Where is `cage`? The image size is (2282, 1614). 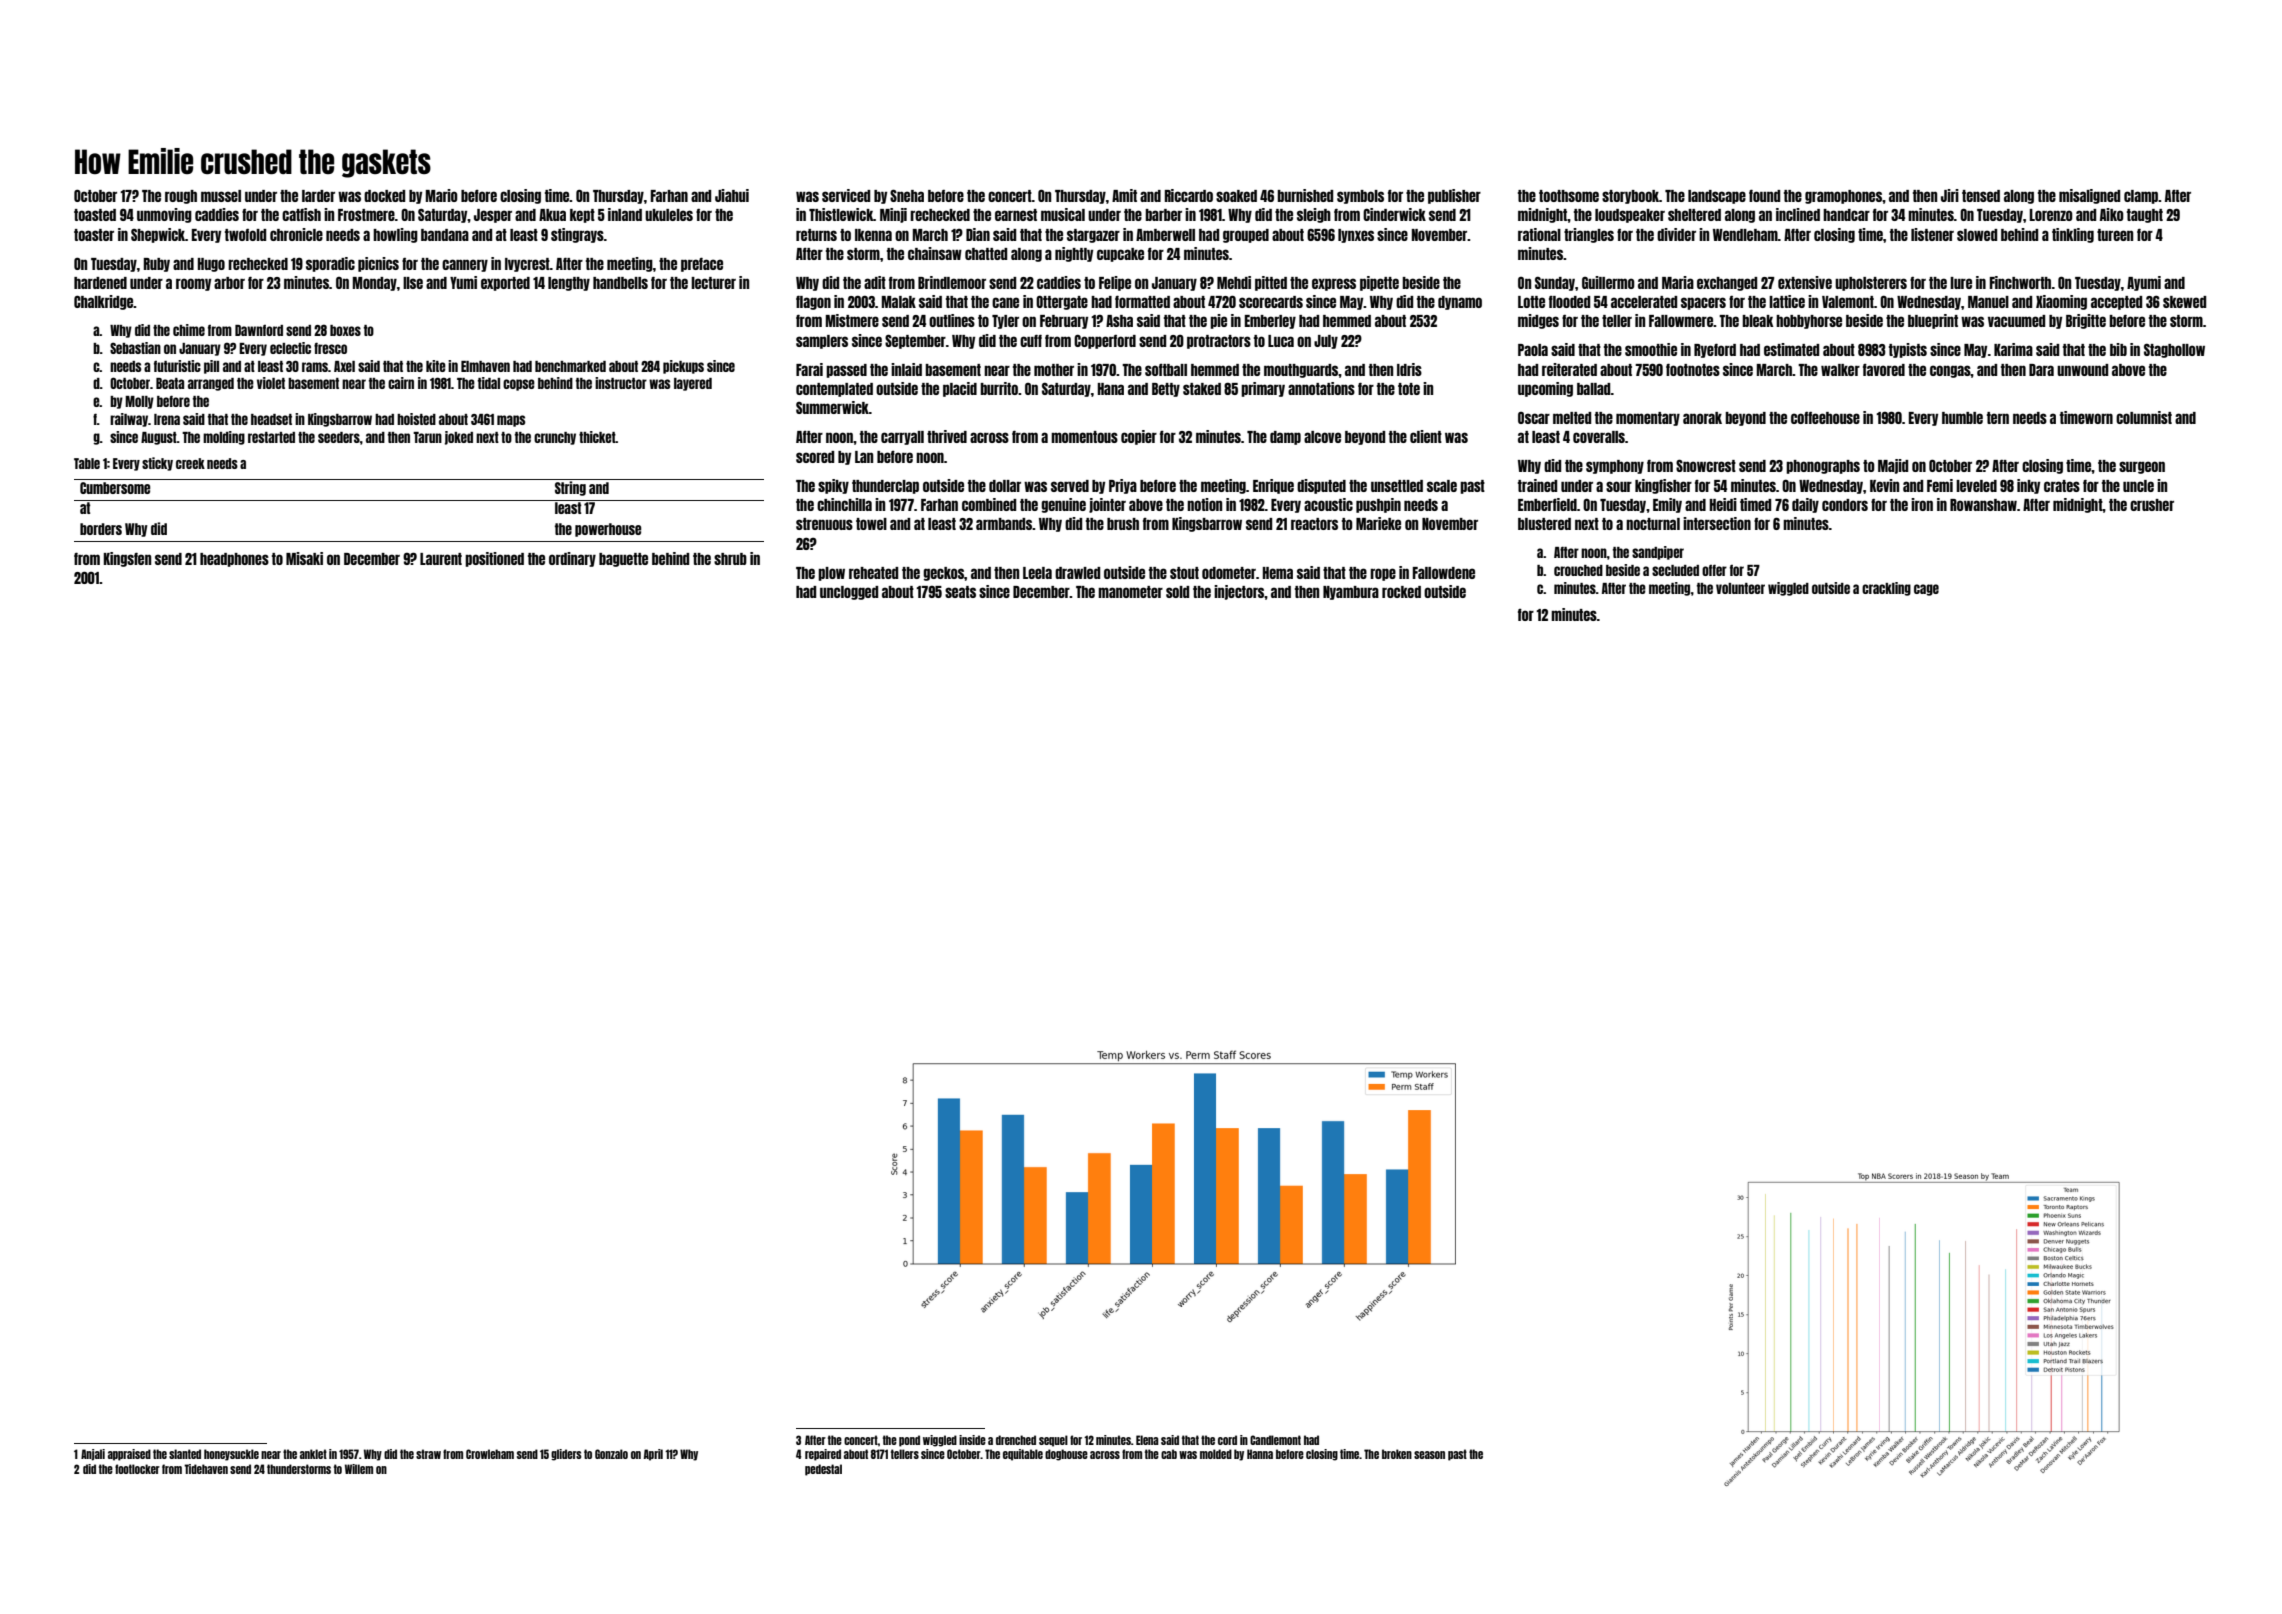 cage is located at coordinates (1926, 590).
